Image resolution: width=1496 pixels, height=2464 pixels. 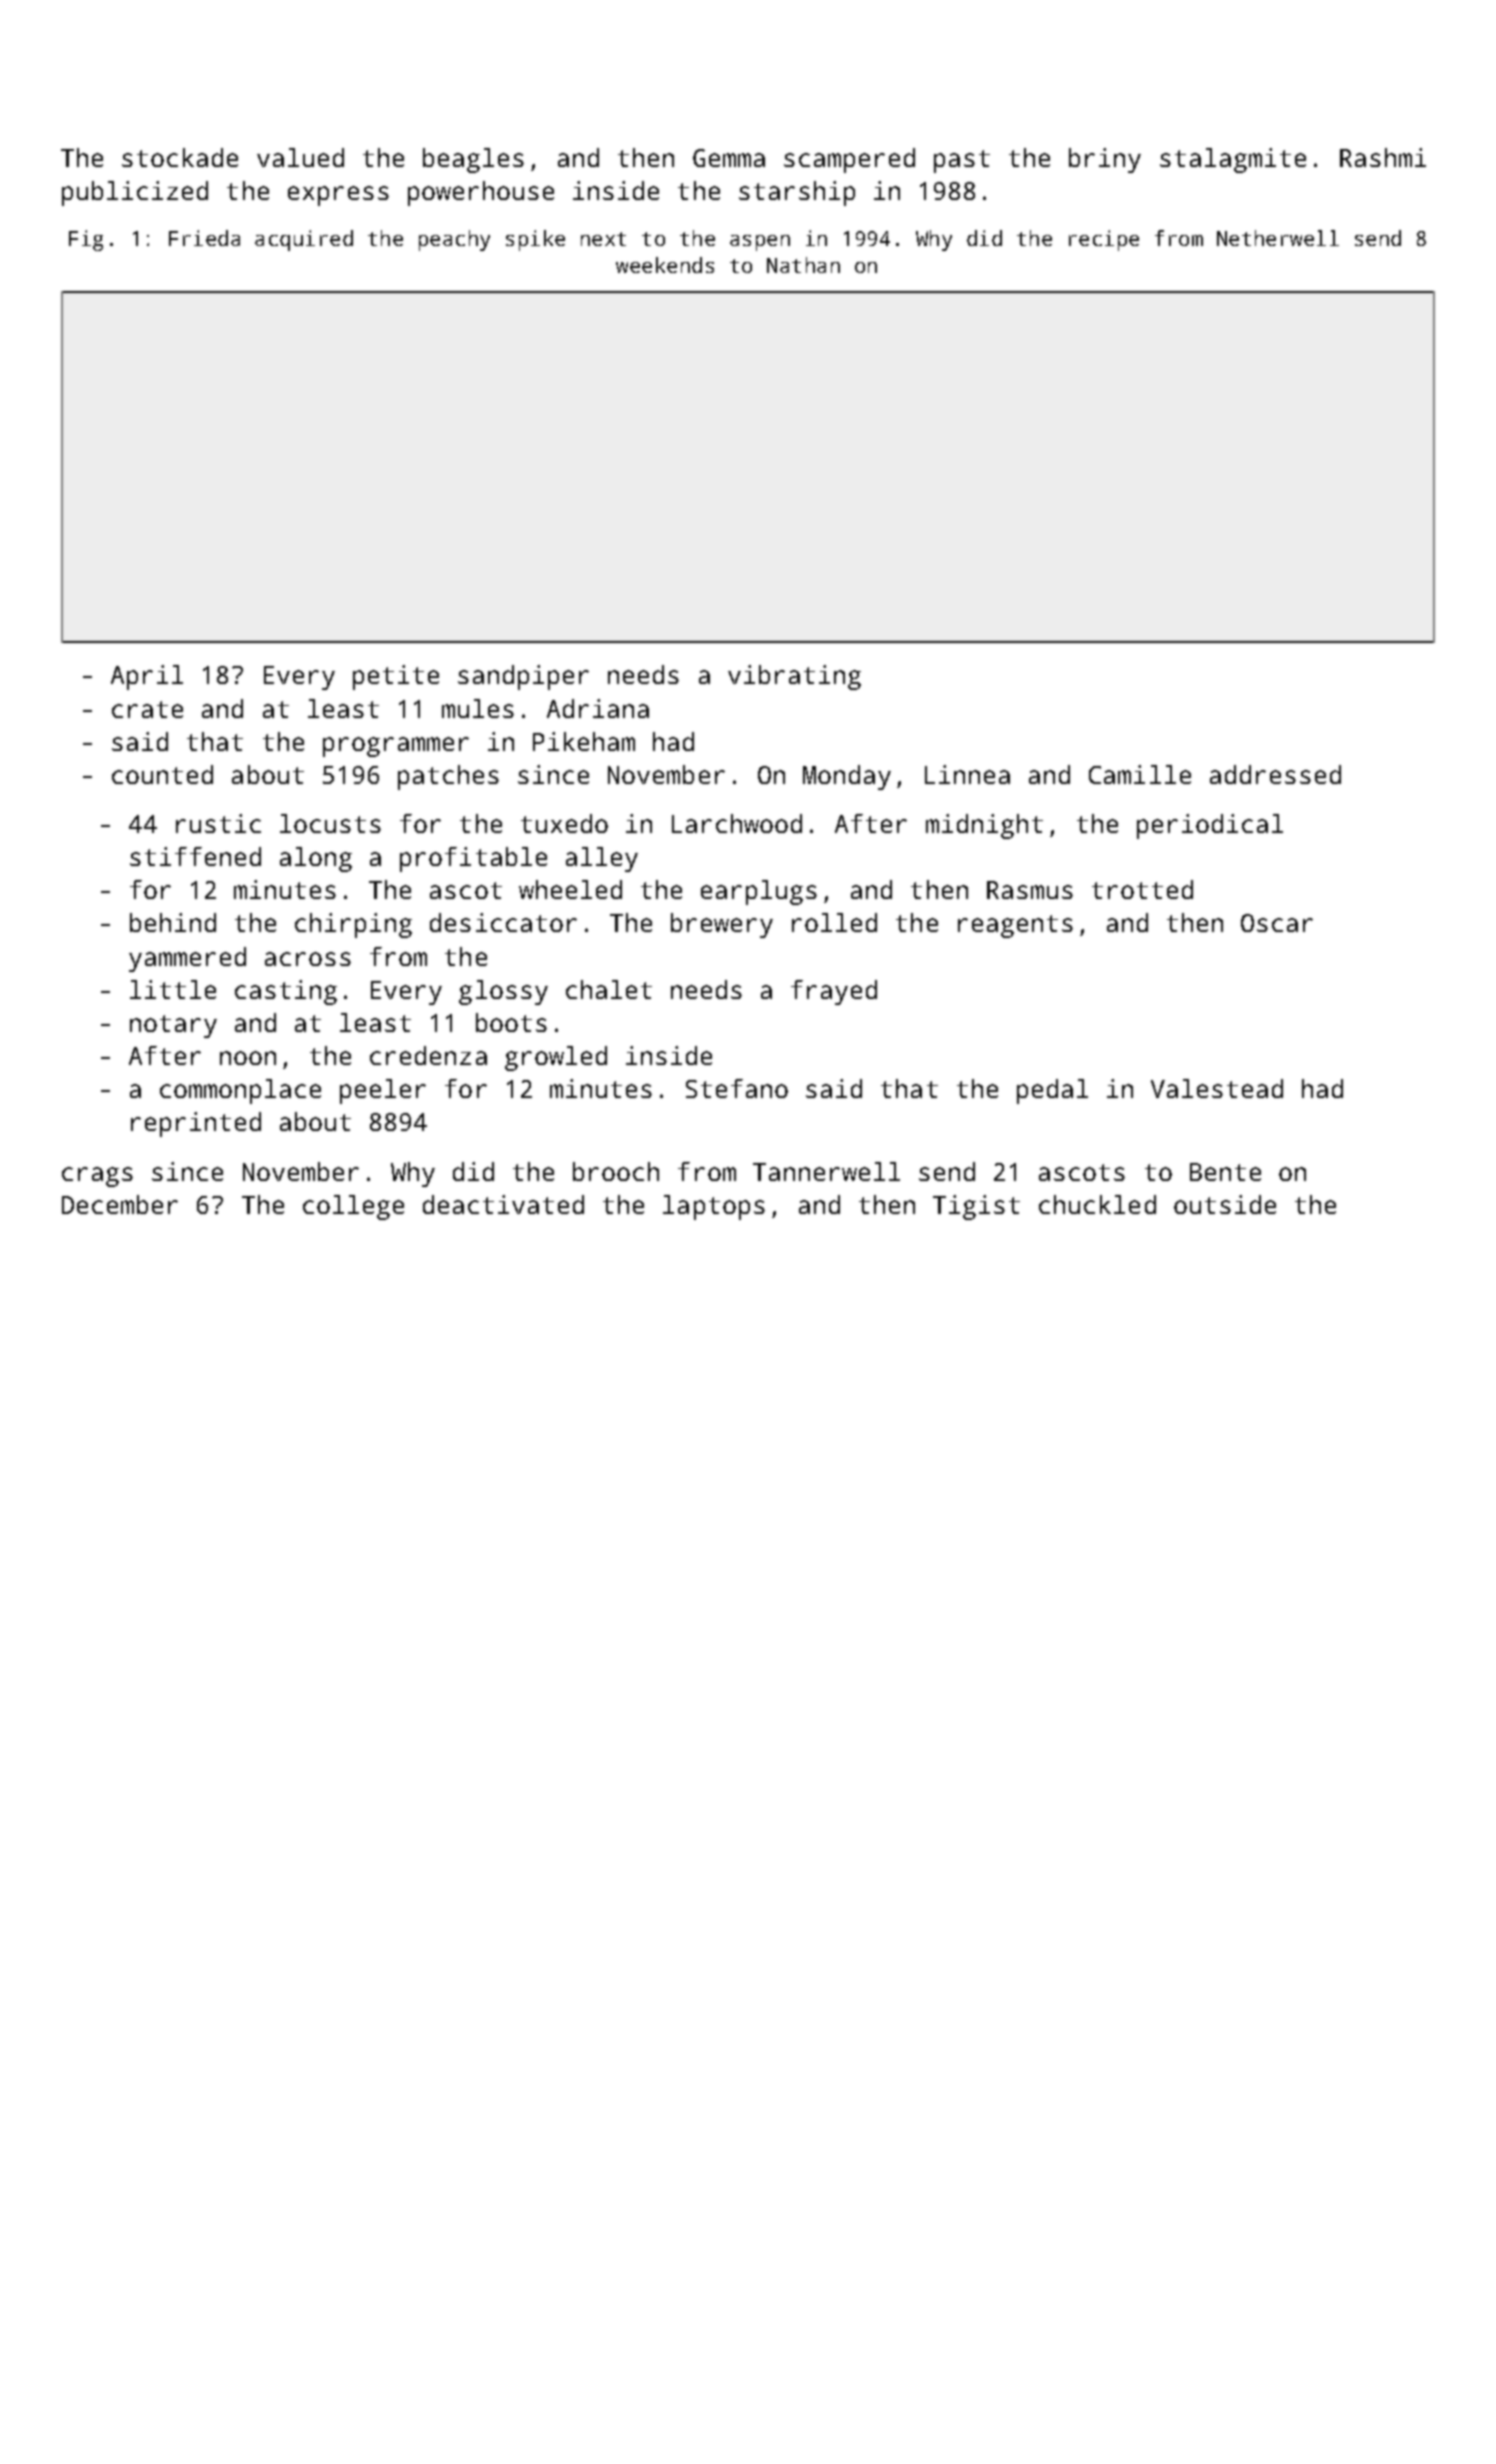 I want to click on Netherwell, so click(x=1278, y=238).
